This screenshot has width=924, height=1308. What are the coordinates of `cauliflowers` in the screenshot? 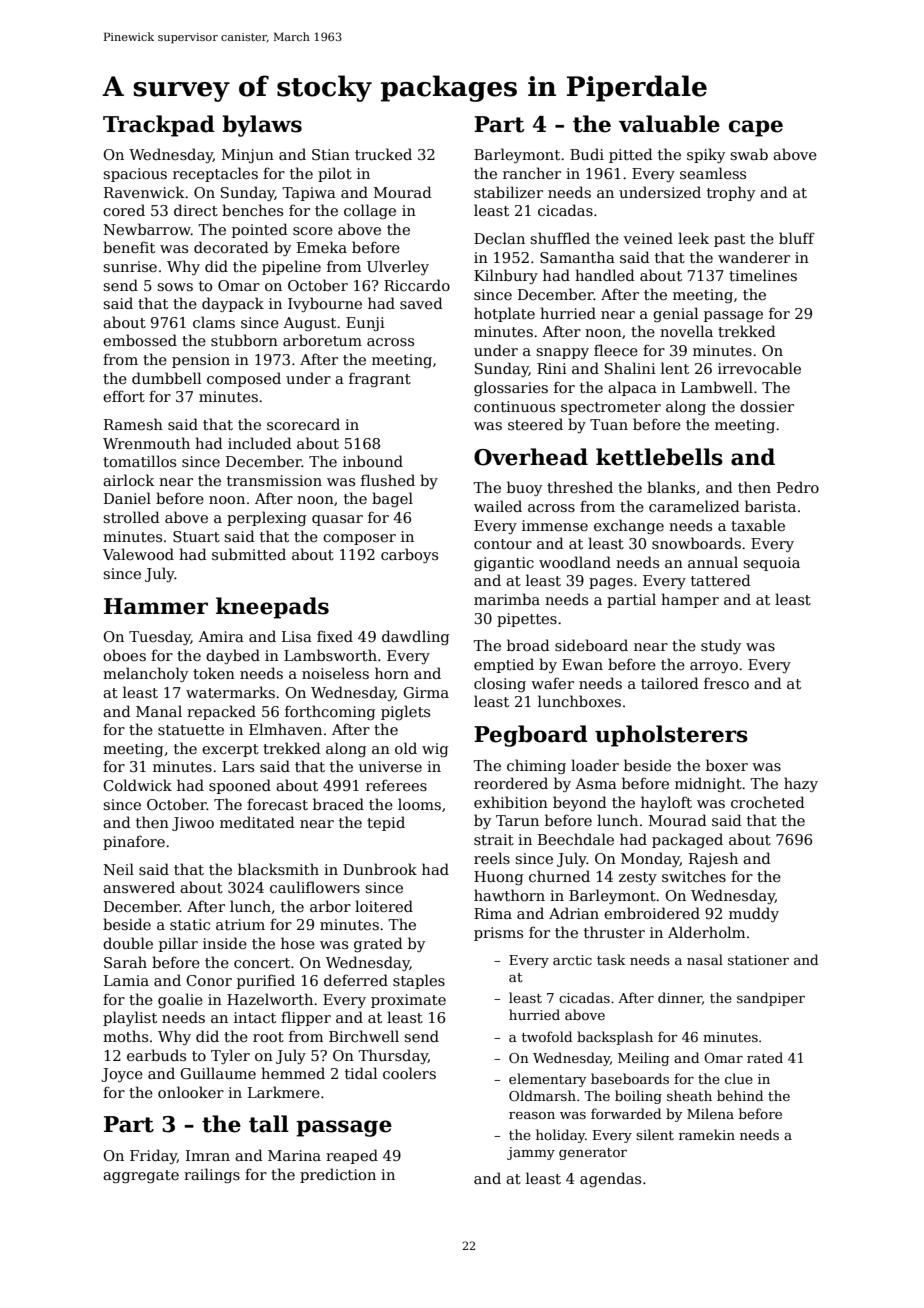 It's located at (315, 887).
